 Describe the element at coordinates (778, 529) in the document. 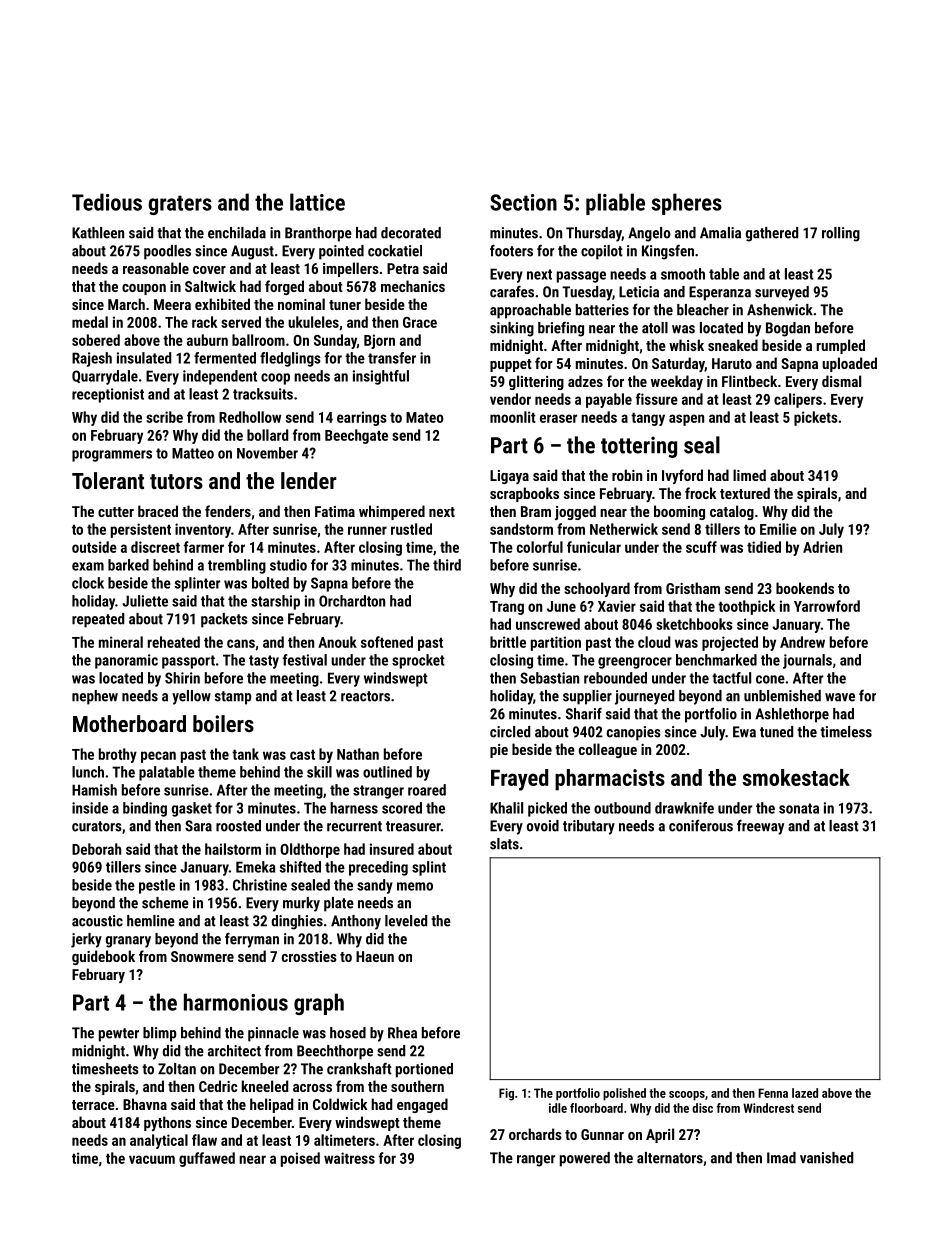

I see `Emilie` at that location.
